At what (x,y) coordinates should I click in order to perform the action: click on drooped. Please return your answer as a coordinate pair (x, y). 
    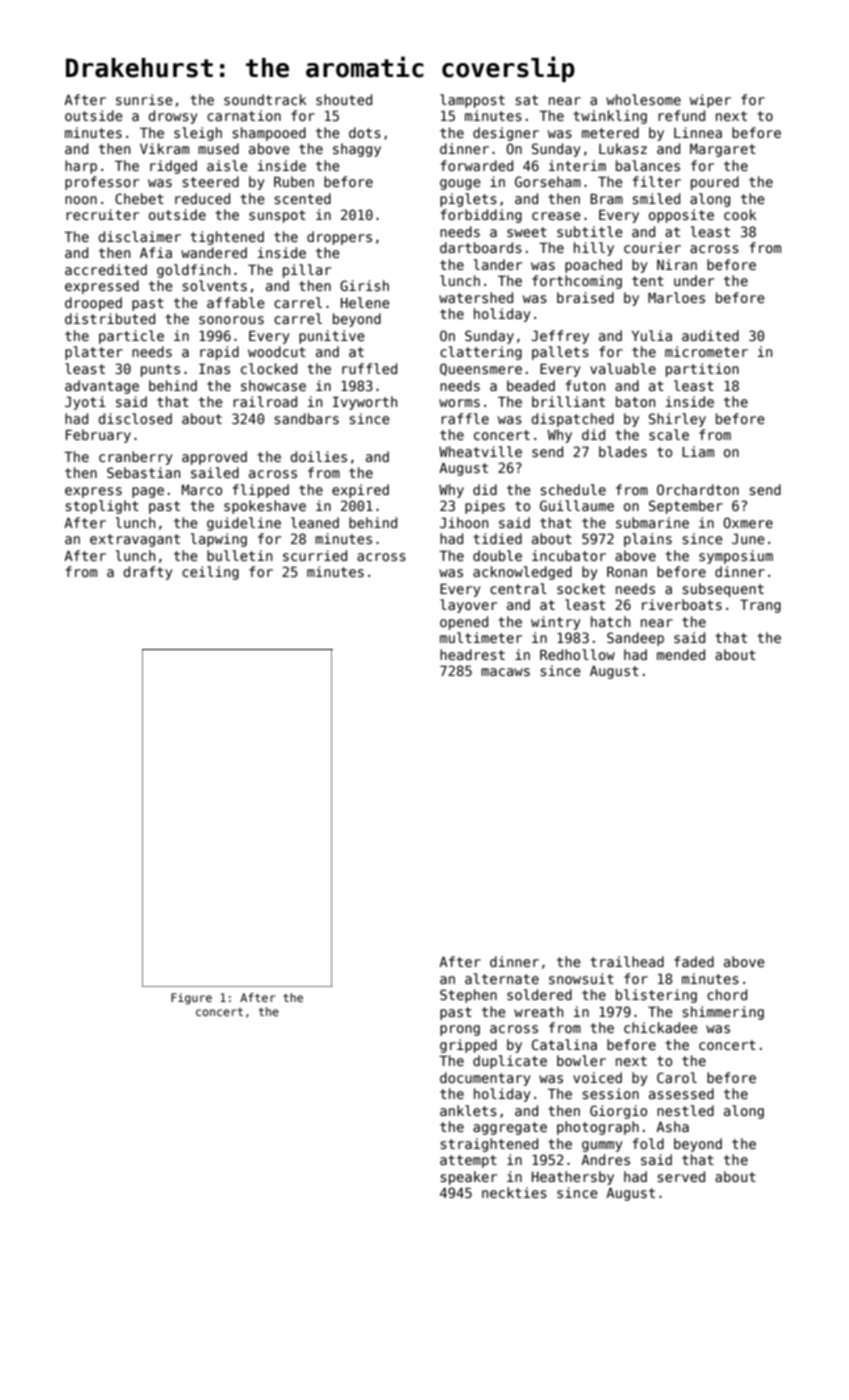
    Looking at the image, I should click on (93, 304).
